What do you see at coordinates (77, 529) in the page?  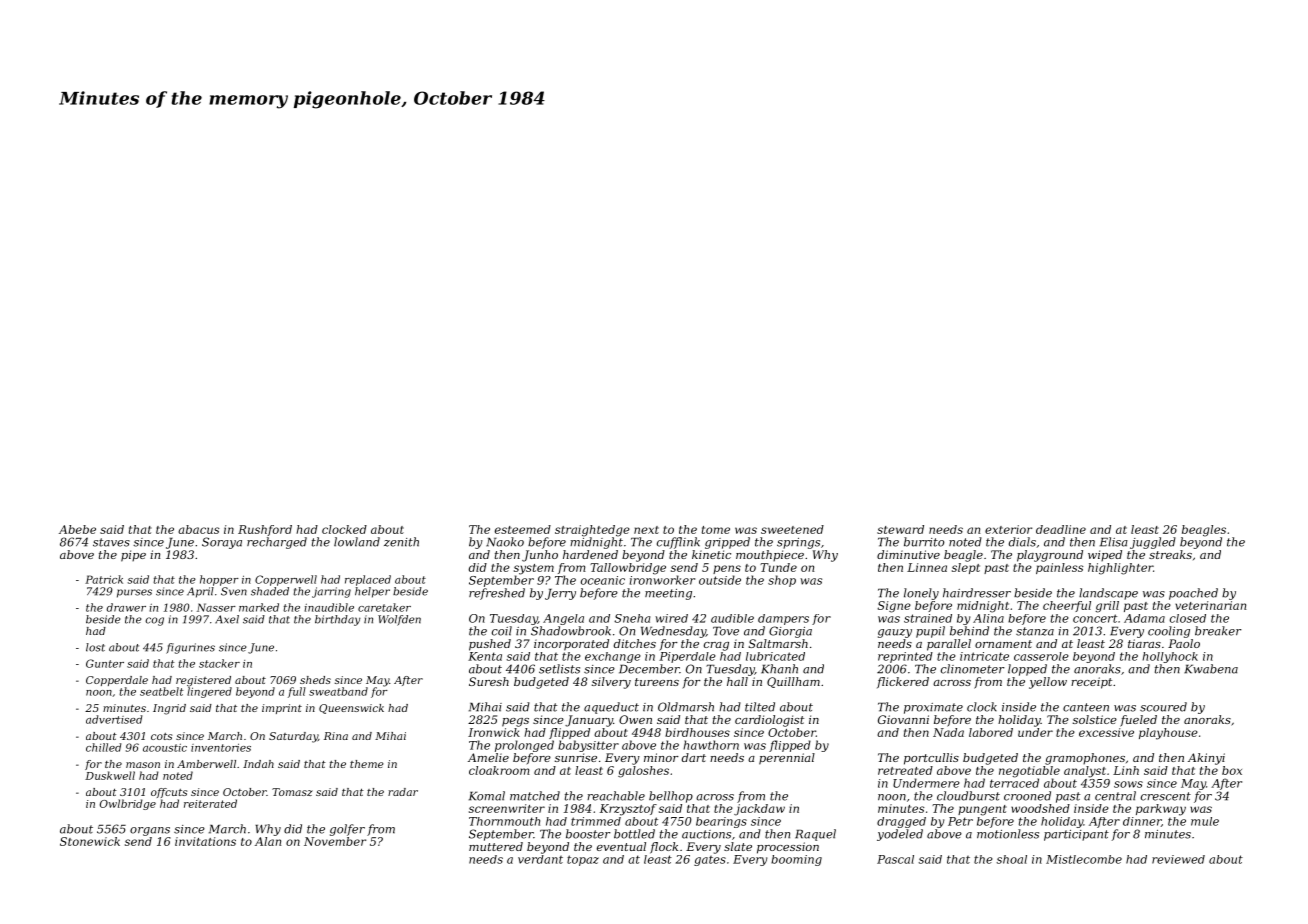 I see `Abebe` at bounding box center [77, 529].
